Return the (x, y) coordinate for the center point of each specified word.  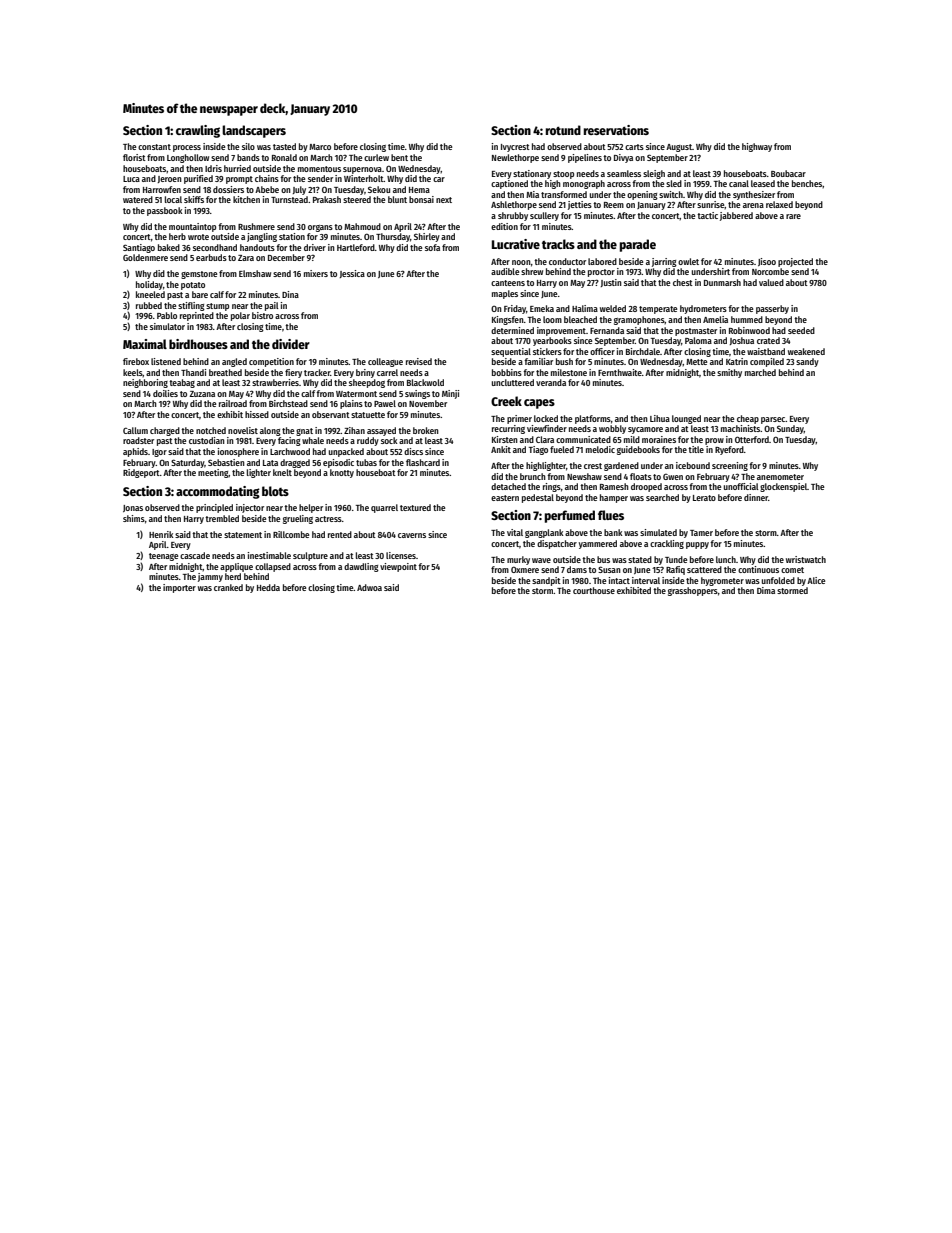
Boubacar (788, 173)
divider (291, 344)
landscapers (254, 131)
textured (415, 507)
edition (504, 226)
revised (419, 361)
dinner (756, 497)
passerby (772, 309)
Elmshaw (255, 273)
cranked (228, 587)
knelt (282, 472)
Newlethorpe (515, 158)
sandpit (546, 581)
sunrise (711, 204)
